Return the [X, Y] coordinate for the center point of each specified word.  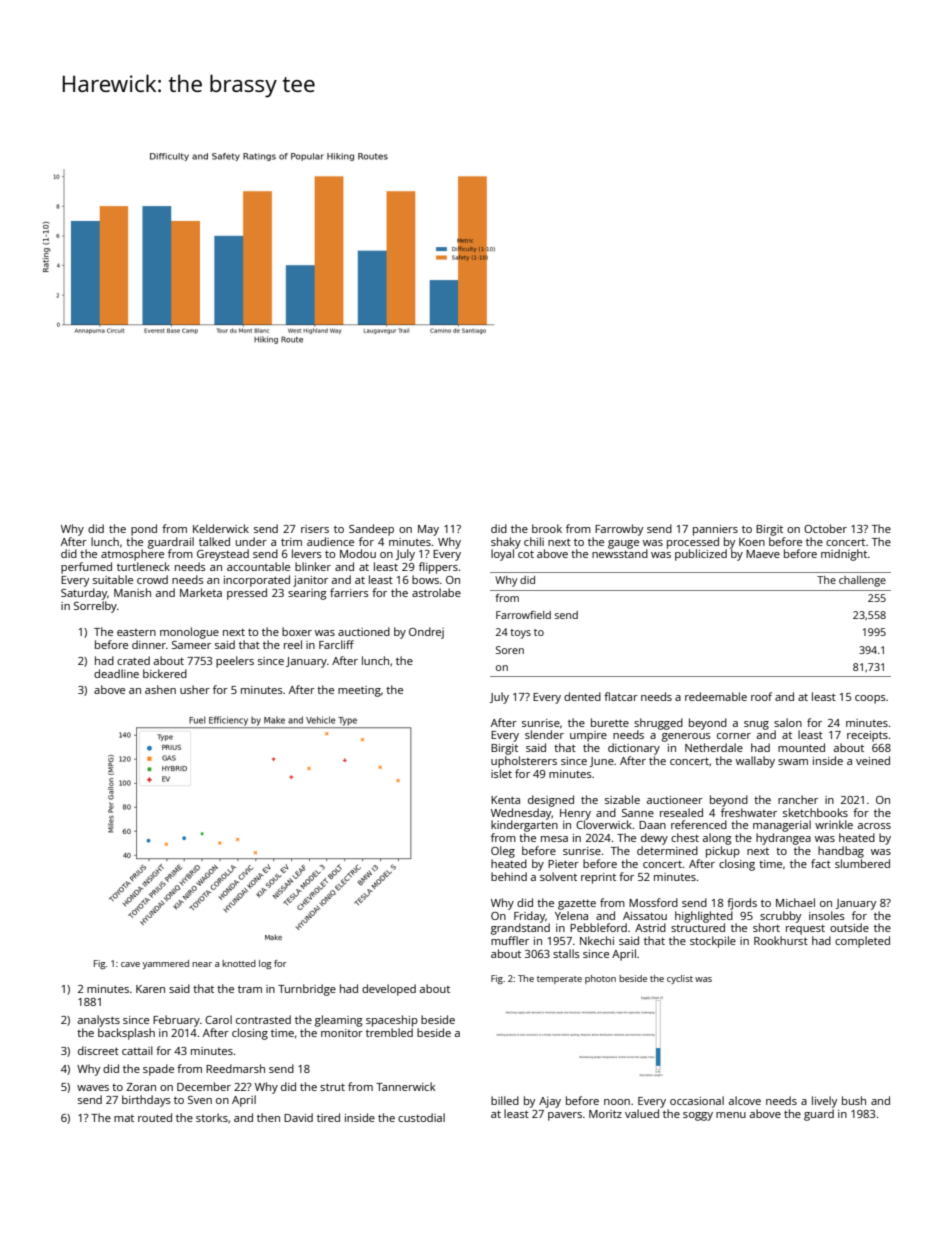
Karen [150, 989]
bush [854, 1100]
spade [158, 1070]
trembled [389, 1032]
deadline [116, 673]
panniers [715, 530]
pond [144, 530]
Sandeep [371, 530]
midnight [844, 555]
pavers [565, 1116]
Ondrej [426, 633]
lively [824, 1102]
